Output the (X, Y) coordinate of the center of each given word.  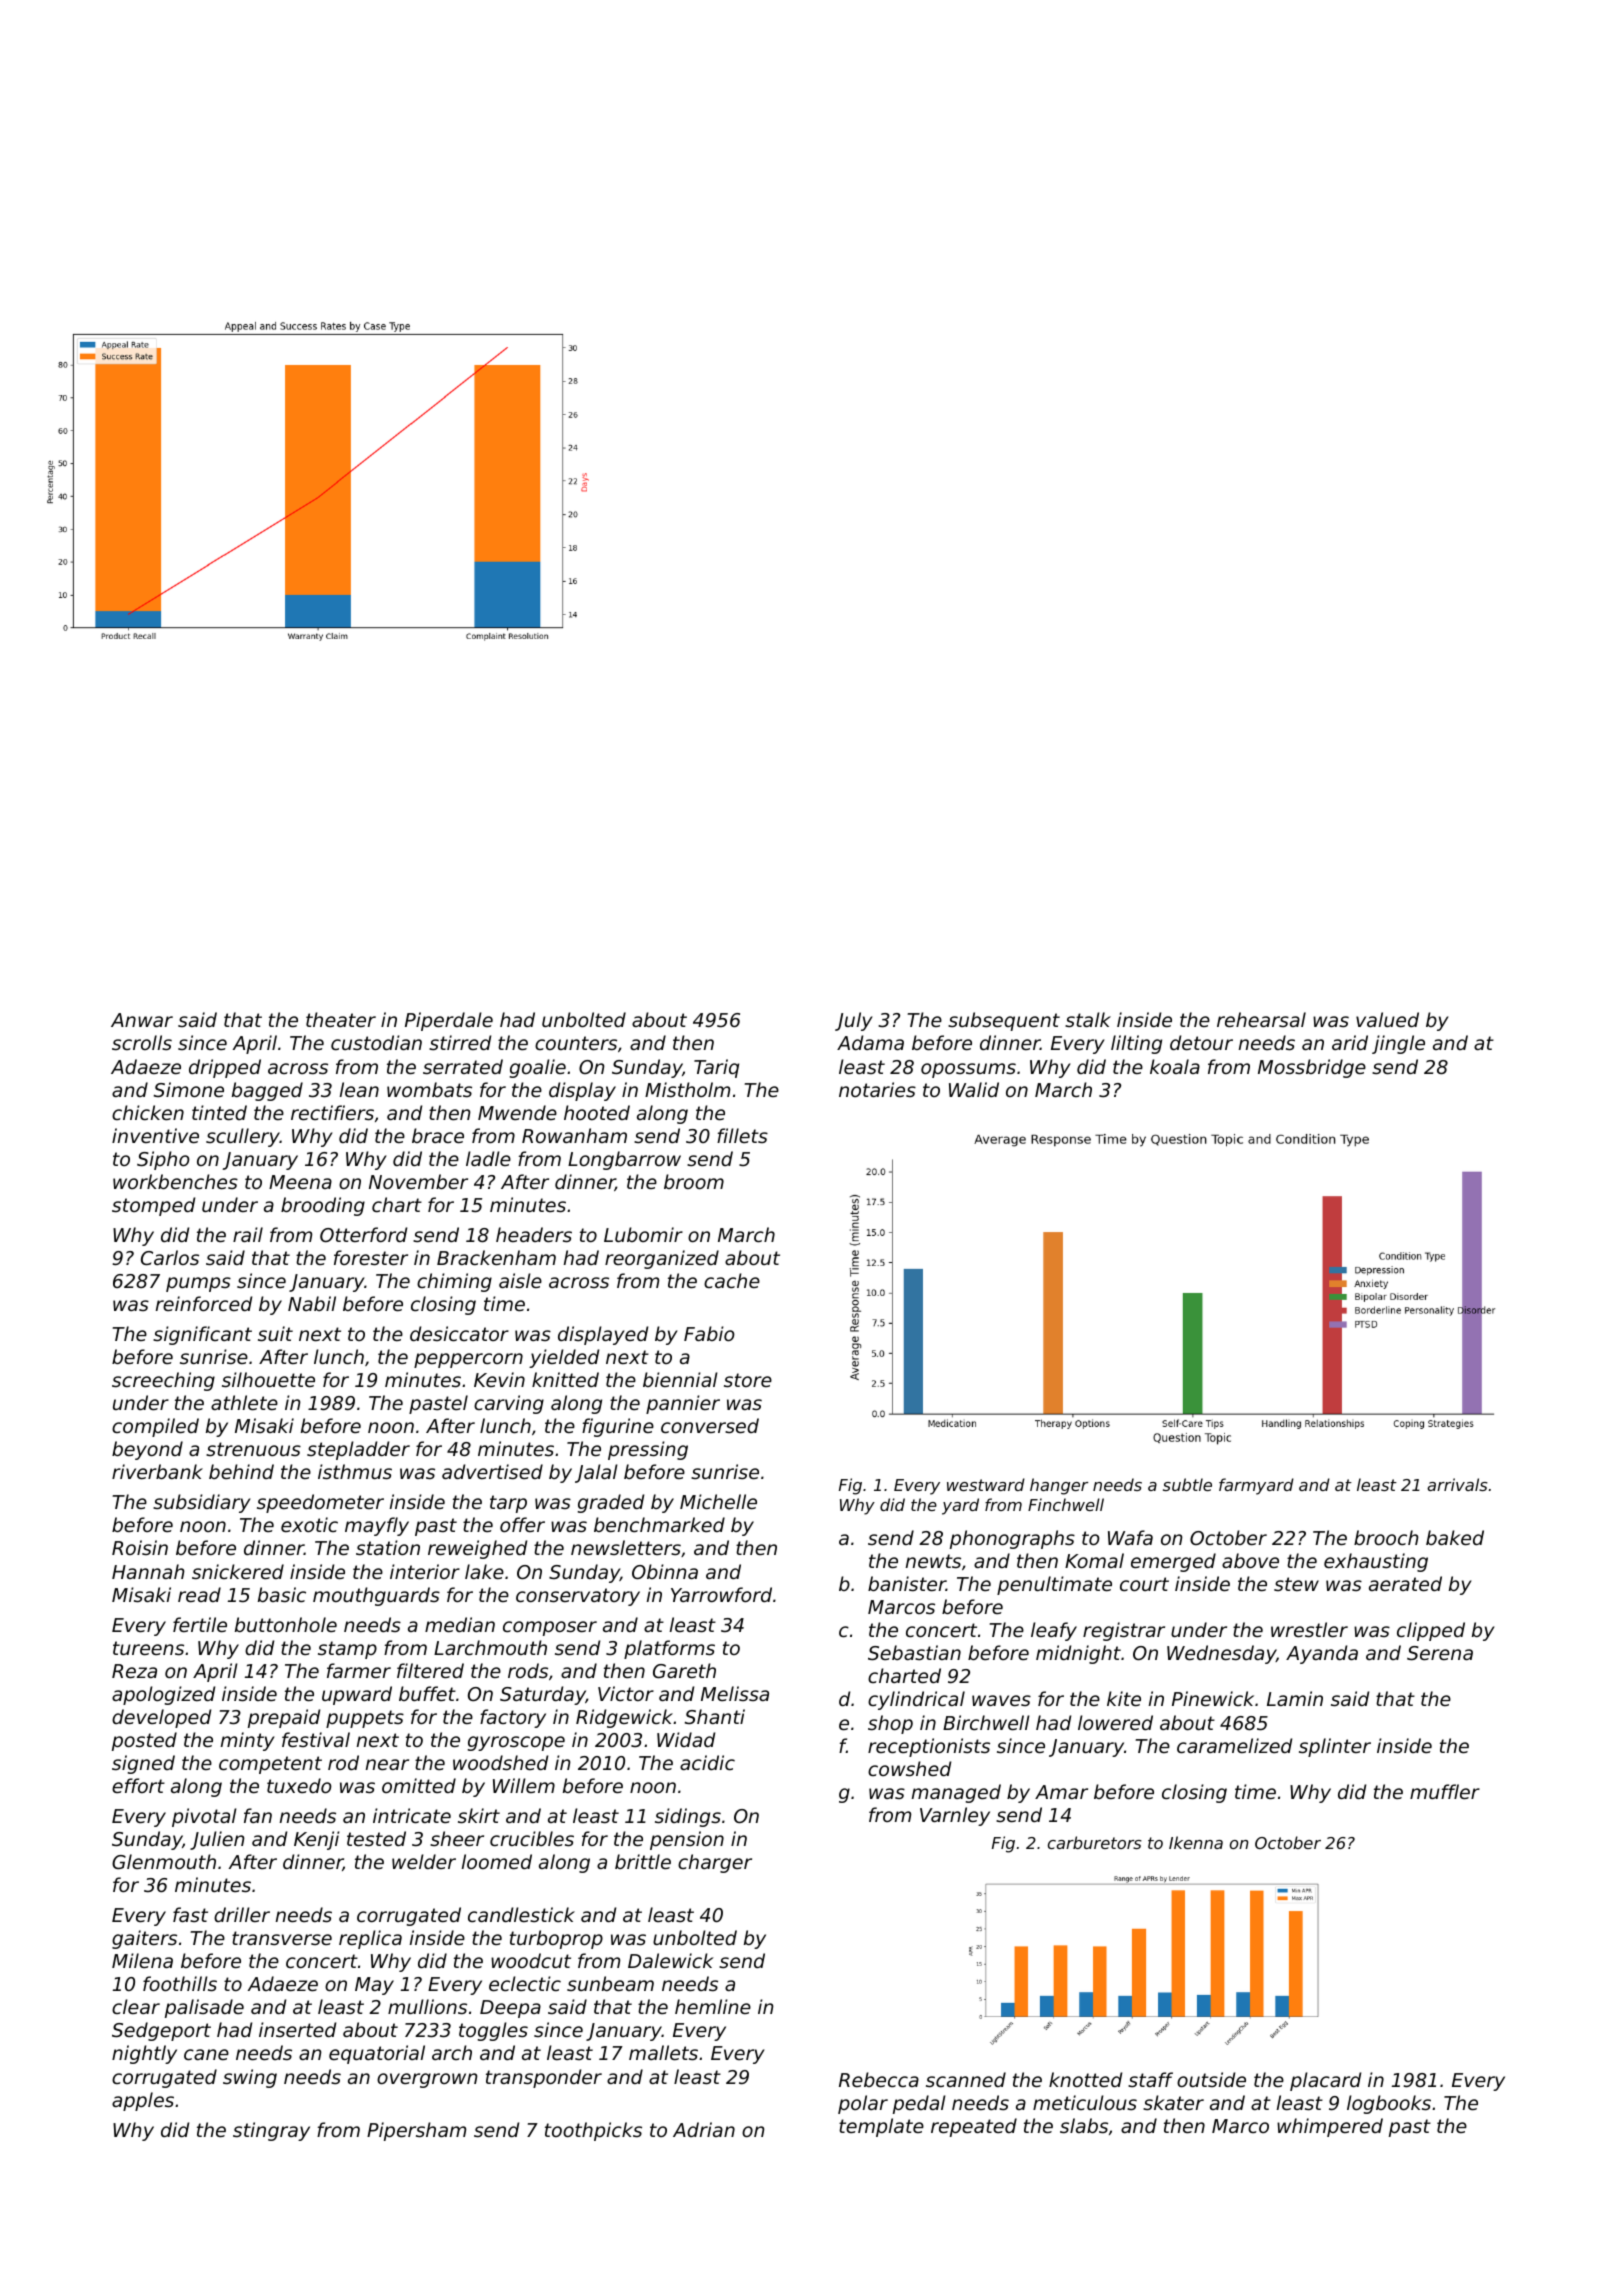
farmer (359, 1670)
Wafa (1130, 1537)
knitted (565, 1379)
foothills (180, 1983)
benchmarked (659, 1524)
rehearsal (1261, 1019)
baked (1455, 1537)
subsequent (1004, 1021)
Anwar (142, 1020)
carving (509, 1404)
